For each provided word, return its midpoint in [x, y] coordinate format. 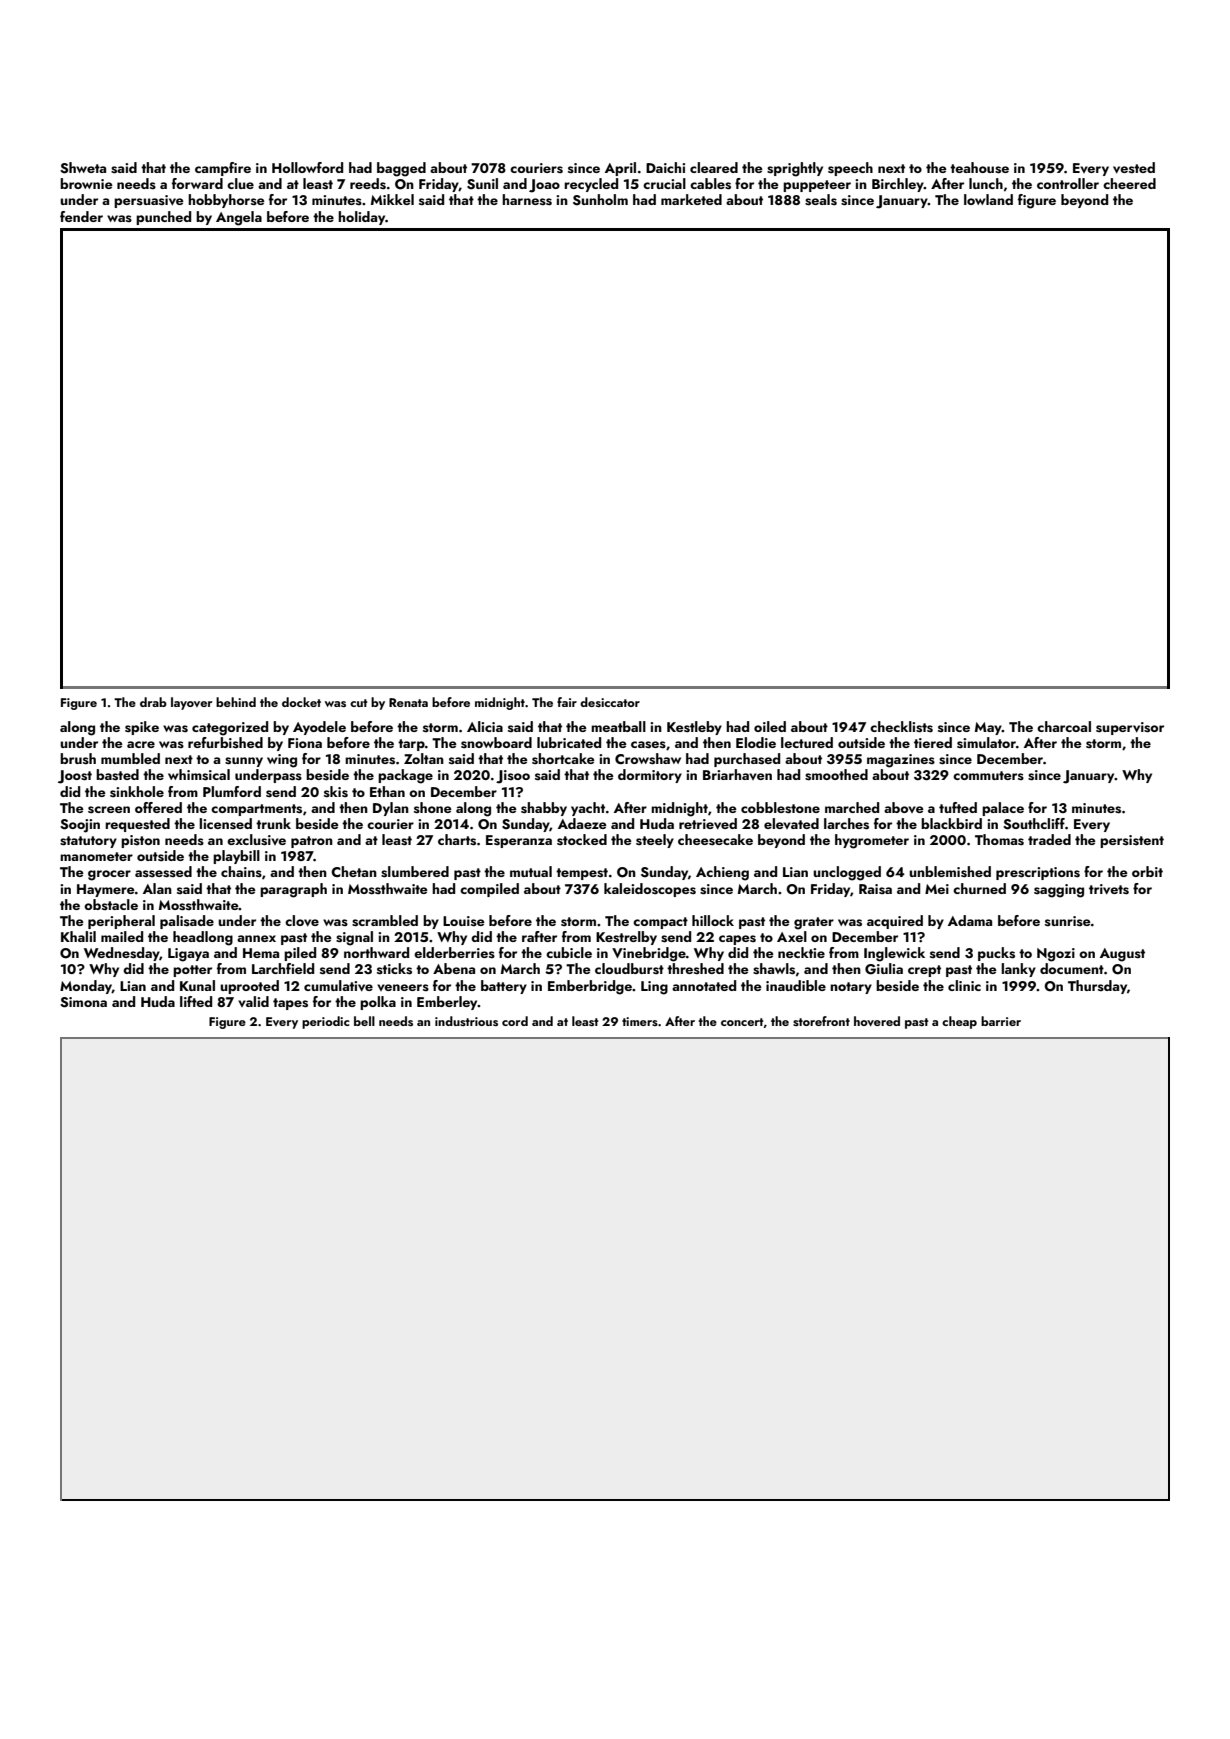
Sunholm [600, 200]
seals [821, 200]
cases [648, 745]
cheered [1129, 183]
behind [236, 702]
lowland [988, 199]
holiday [361, 218]
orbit [1147, 871]
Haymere [106, 890]
